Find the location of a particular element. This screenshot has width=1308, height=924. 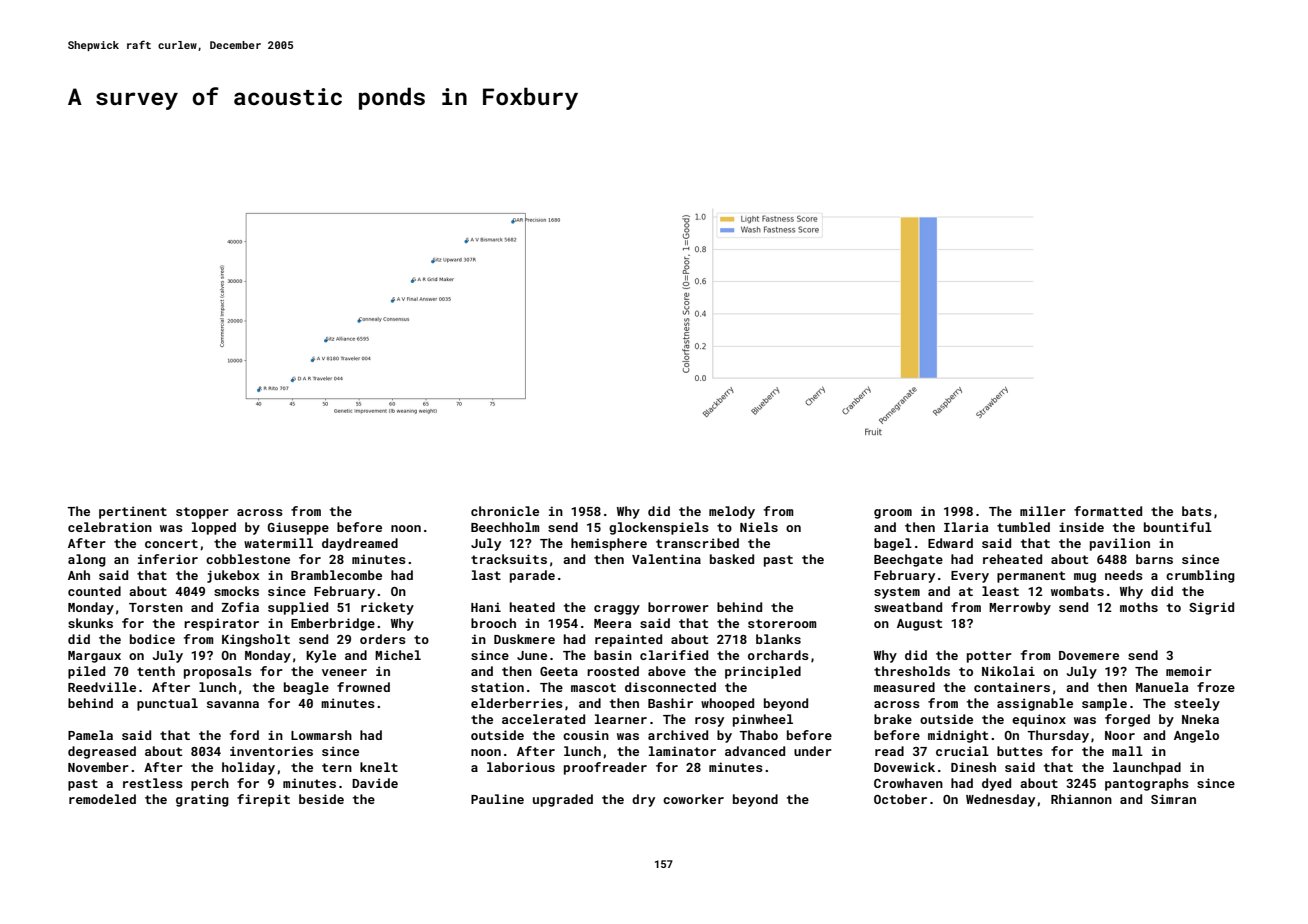

barns is located at coordinates (1154, 559).
